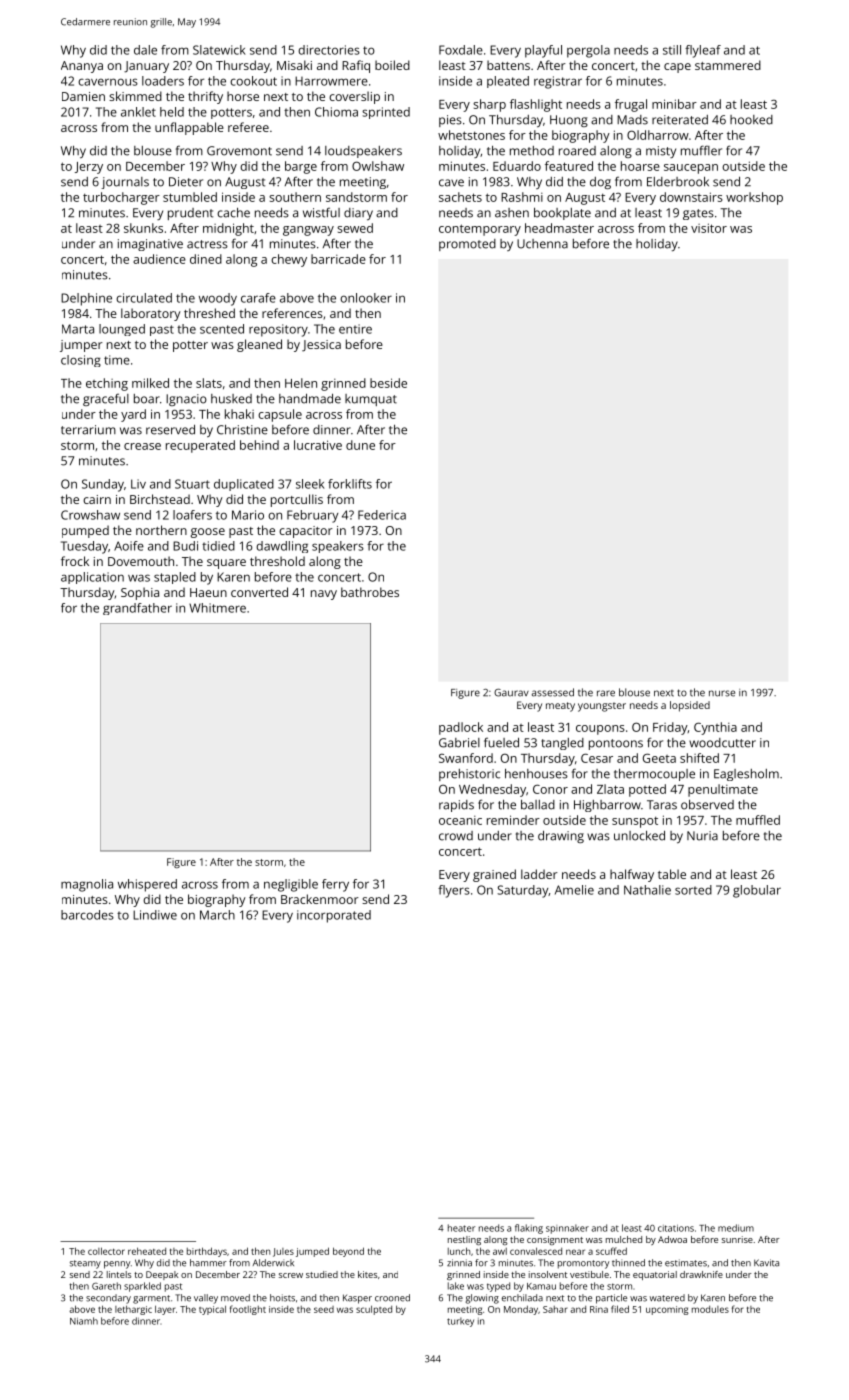 This screenshot has height=1400, width=849. Describe the element at coordinates (722, 693) in the screenshot. I see `nurse` at that location.
